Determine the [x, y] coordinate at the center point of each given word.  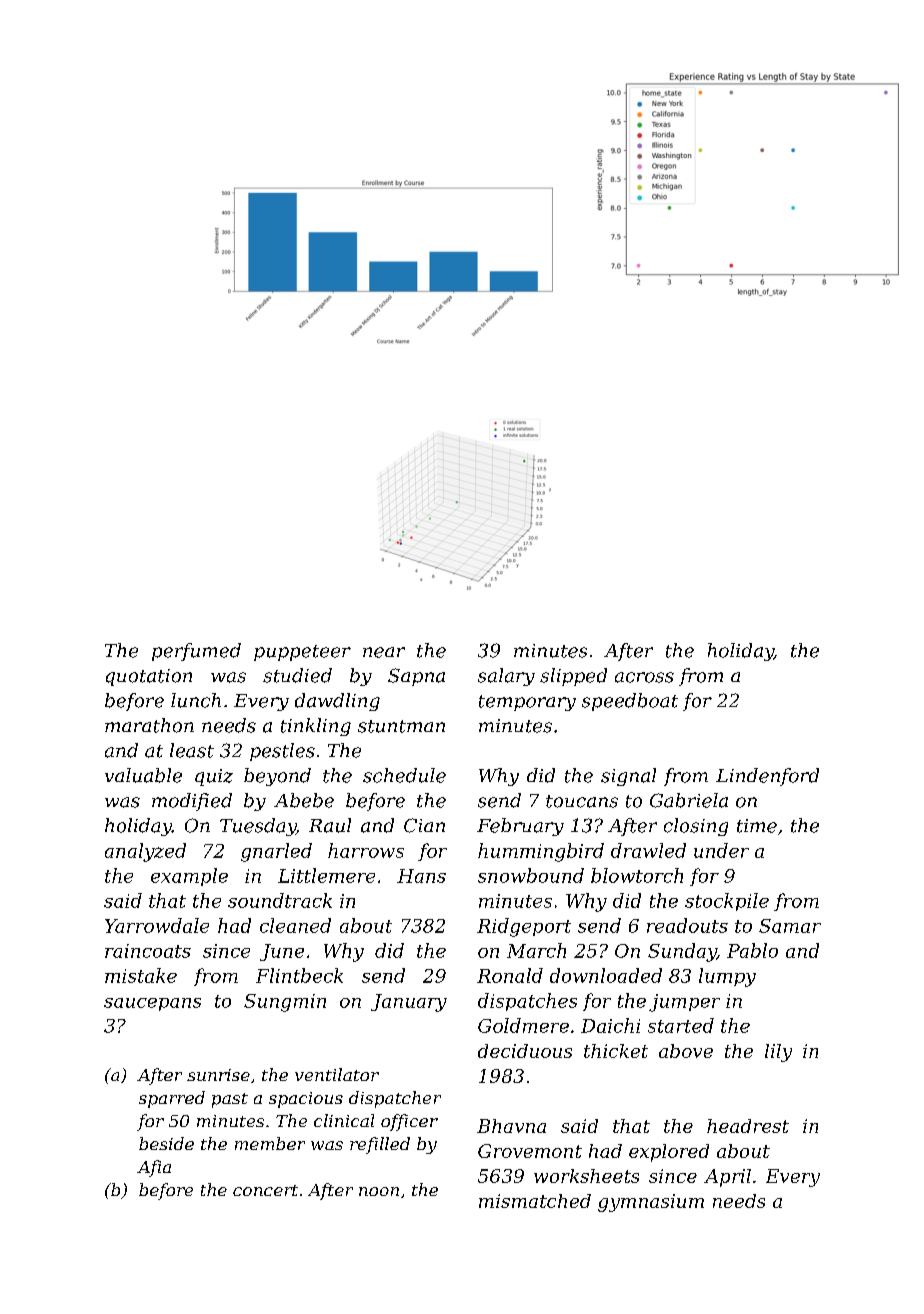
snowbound [531, 875]
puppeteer [302, 653]
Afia [154, 1168]
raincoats [148, 951]
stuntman [401, 726]
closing [696, 827]
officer [409, 1122]
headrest [748, 1126]
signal [628, 777]
